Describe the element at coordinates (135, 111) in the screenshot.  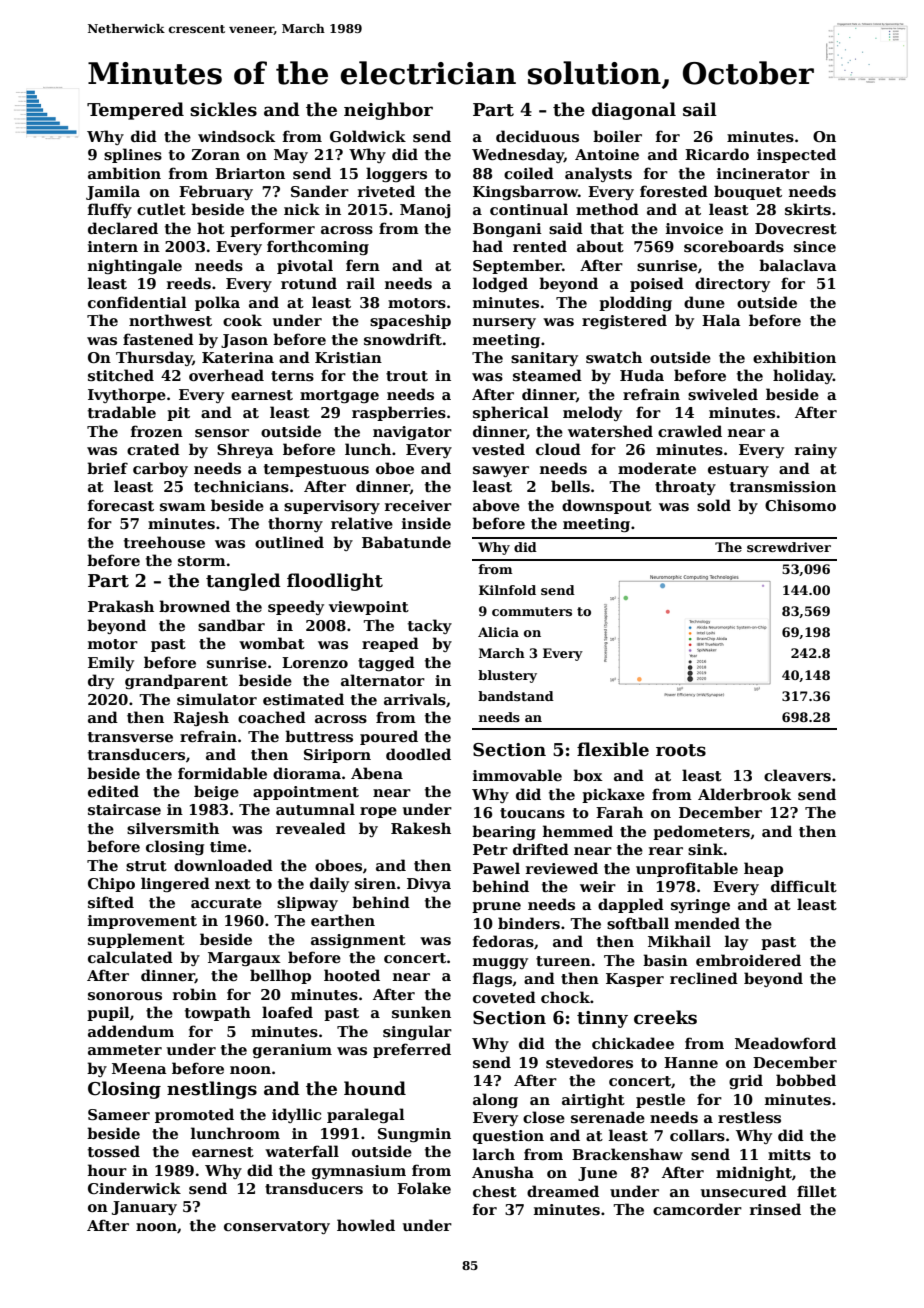
I see `Tempered` at that location.
